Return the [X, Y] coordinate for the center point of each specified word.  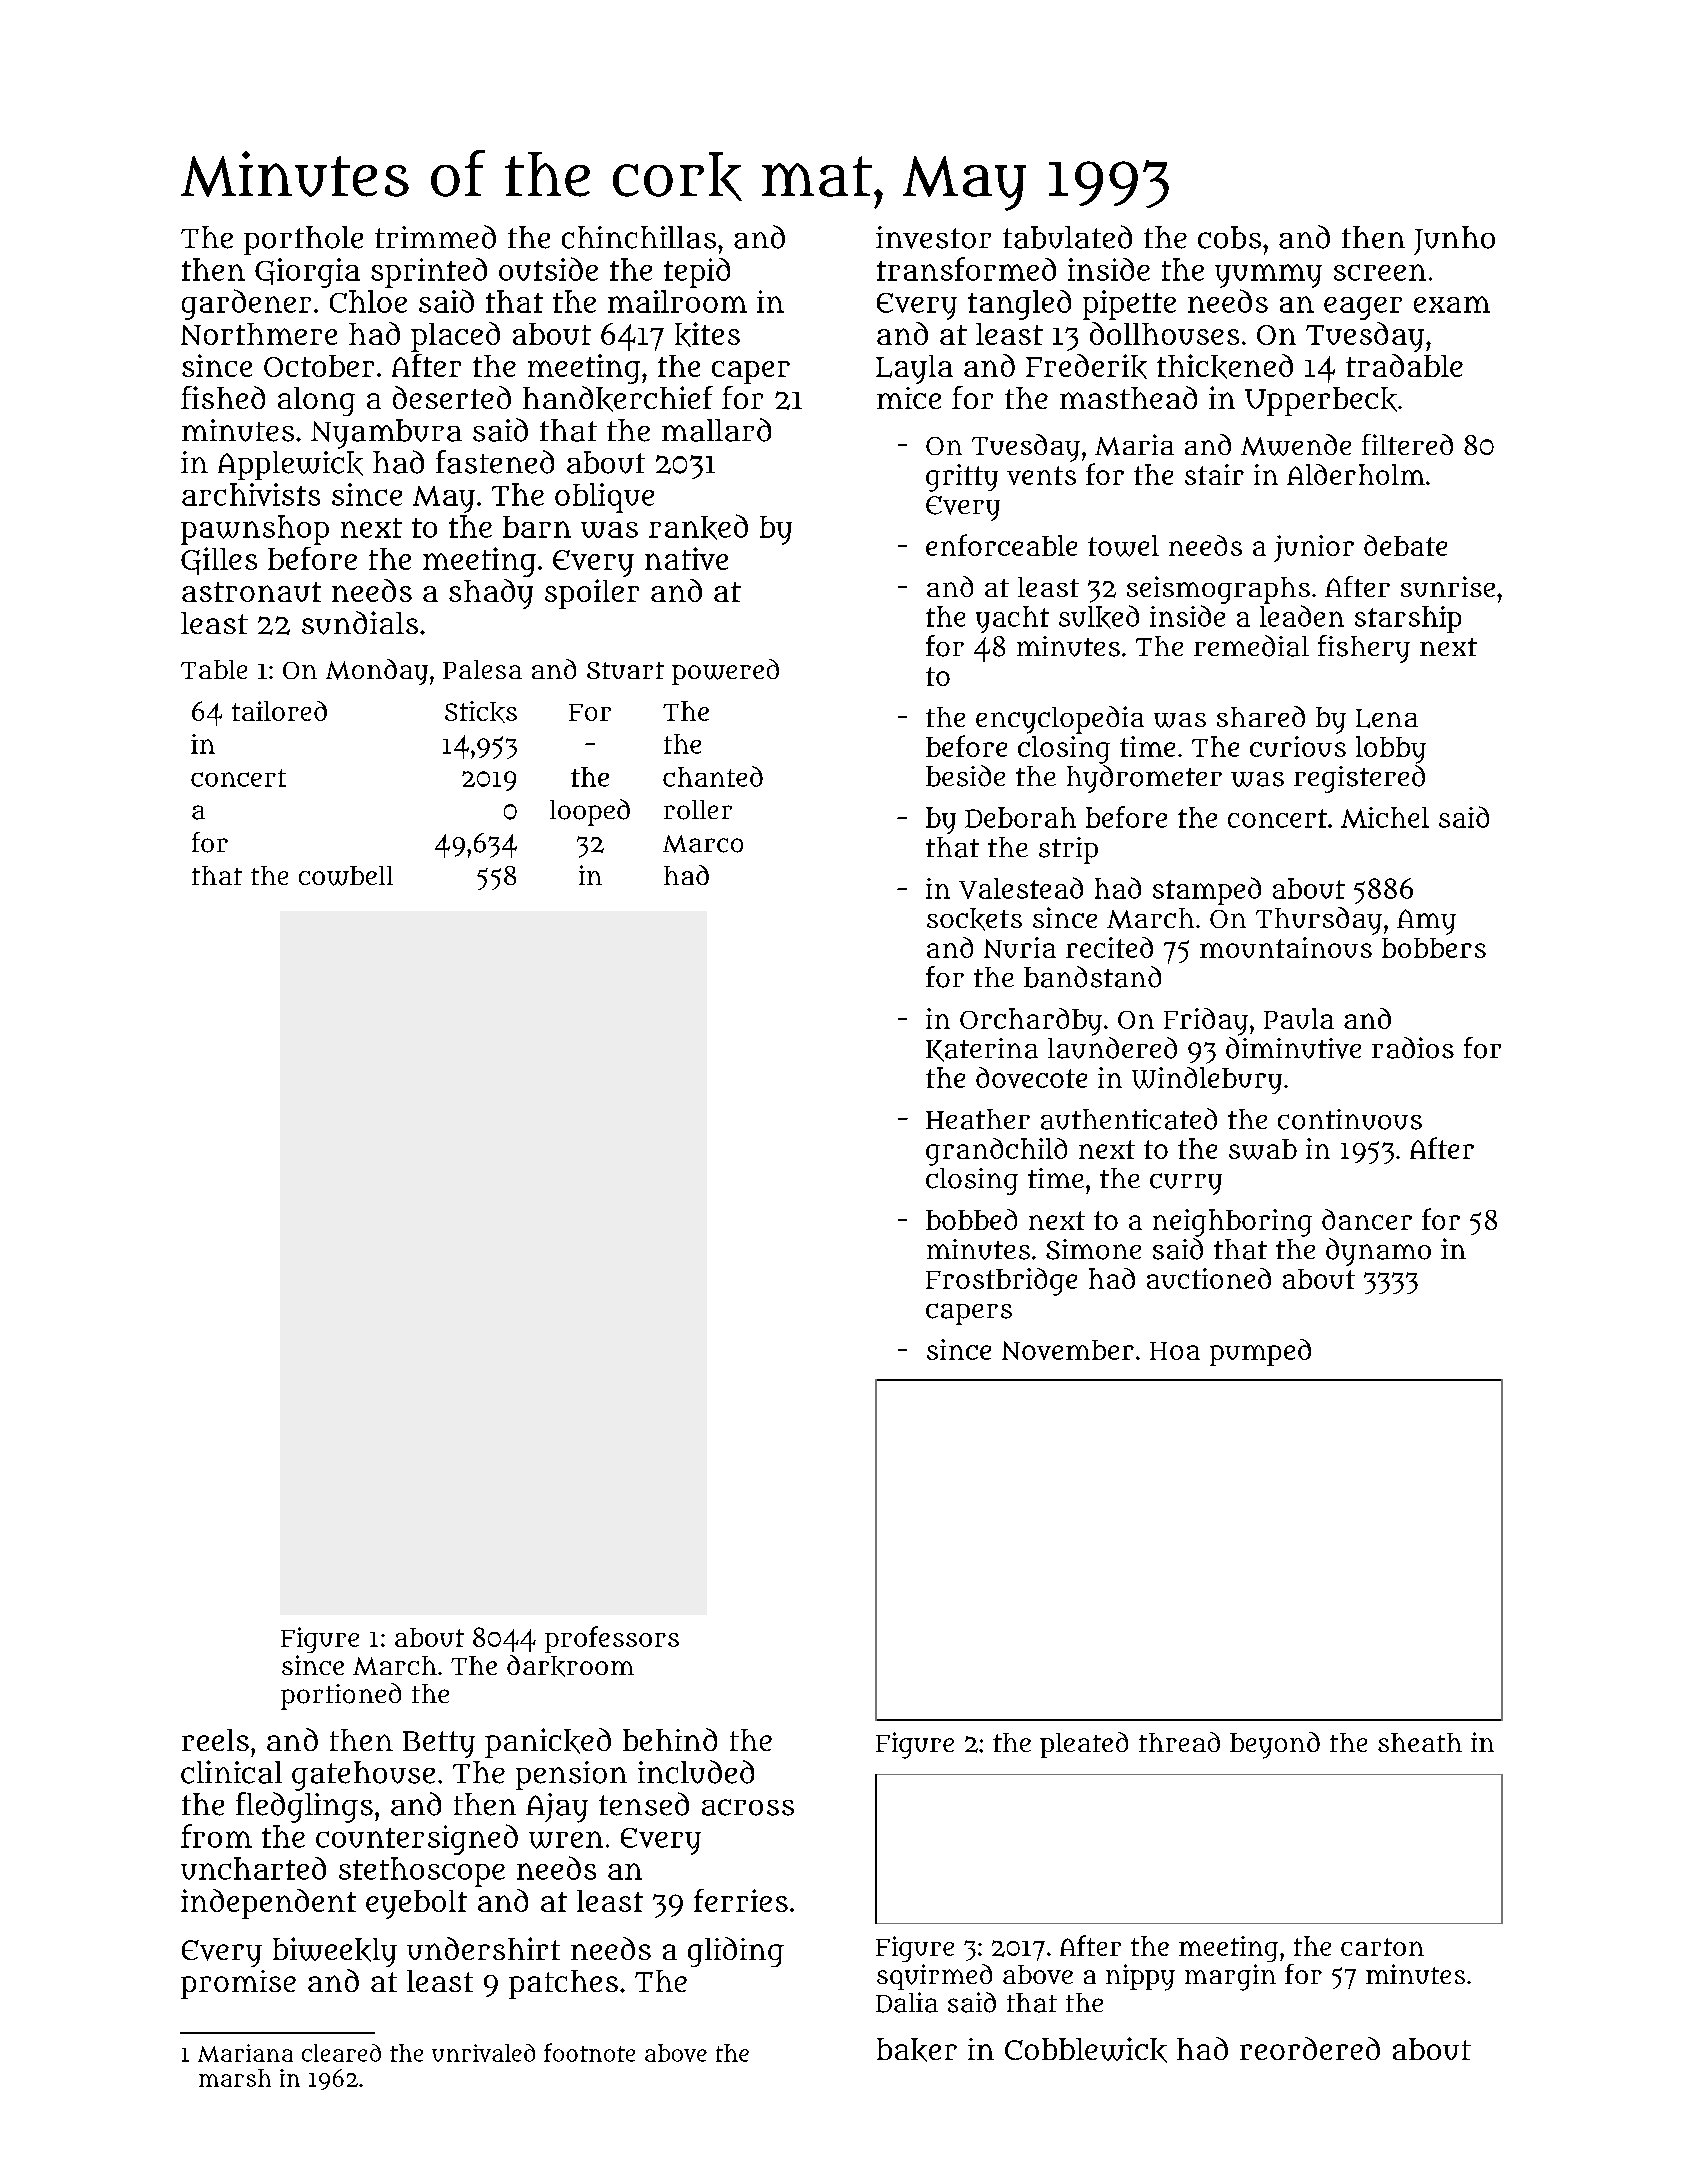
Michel [1385, 817]
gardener [246, 304]
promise [238, 1984]
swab [1263, 1149]
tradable [1404, 365]
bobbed [971, 1219]
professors [612, 1639]
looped [590, 812]
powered [725, 672]
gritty [962, 478]
